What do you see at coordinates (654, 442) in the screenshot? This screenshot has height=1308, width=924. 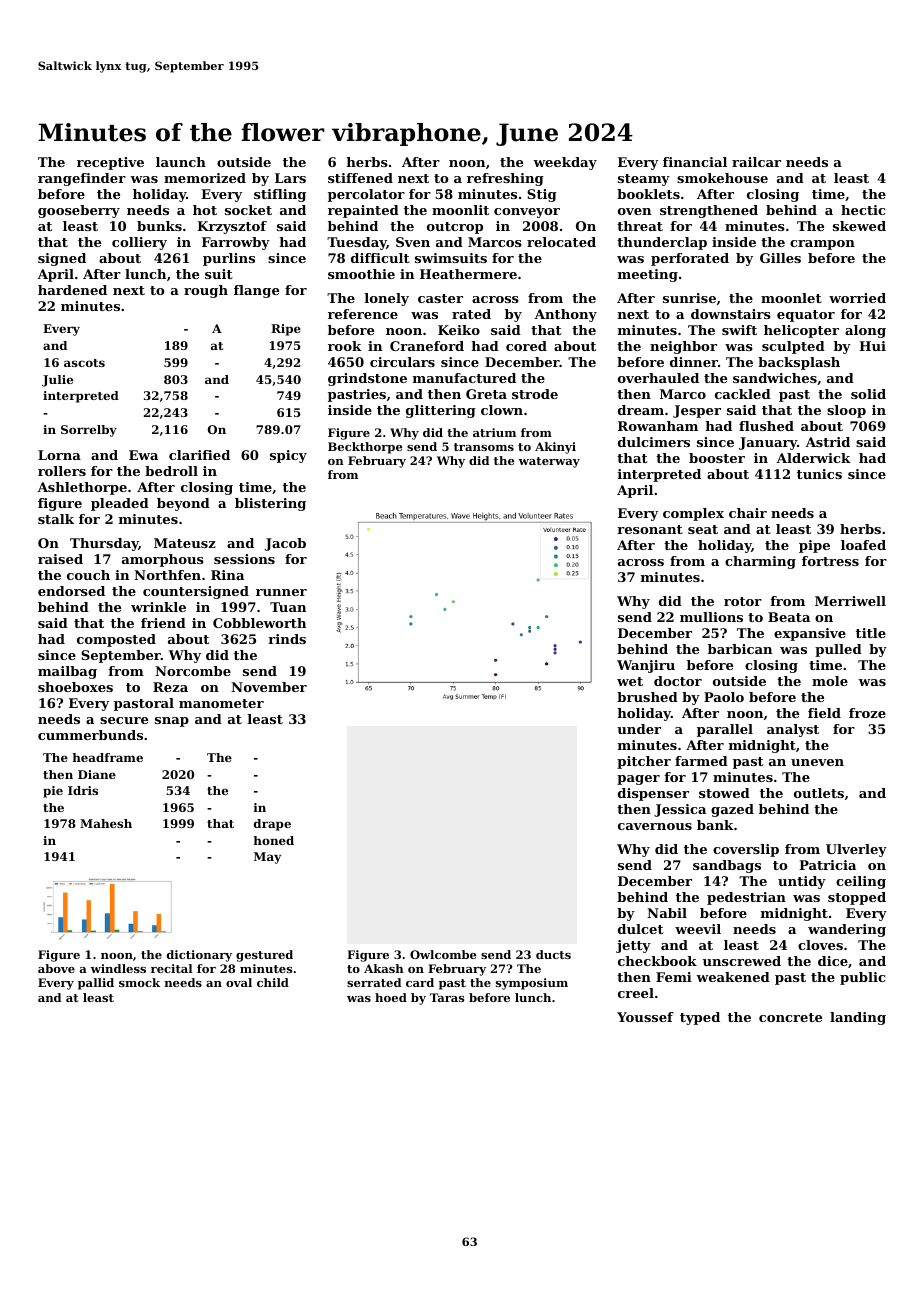 I see `dulcimers` at bounding box center [654, 442].
